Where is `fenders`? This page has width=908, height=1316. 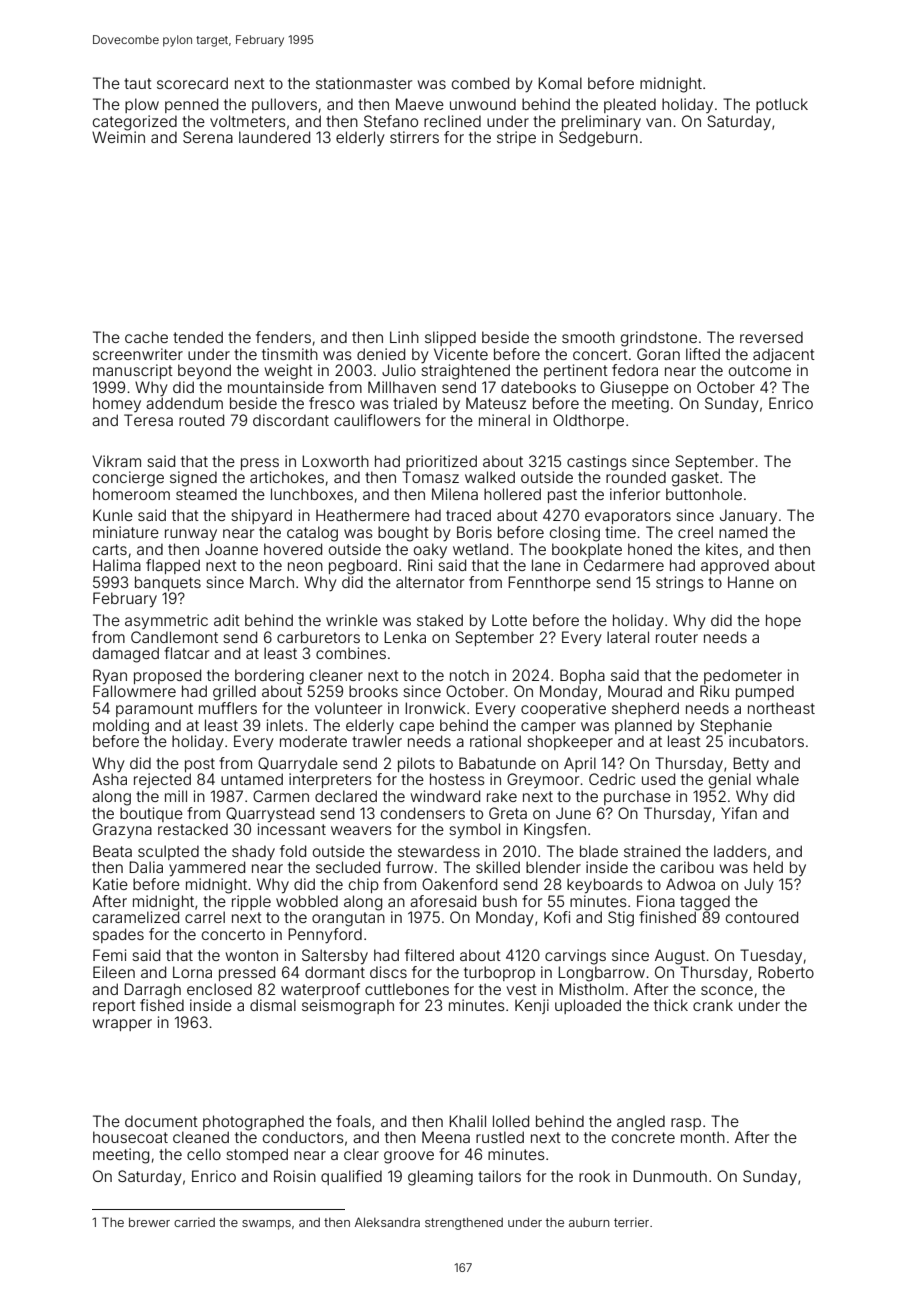
fenders is located at coordinates (283, 337).
